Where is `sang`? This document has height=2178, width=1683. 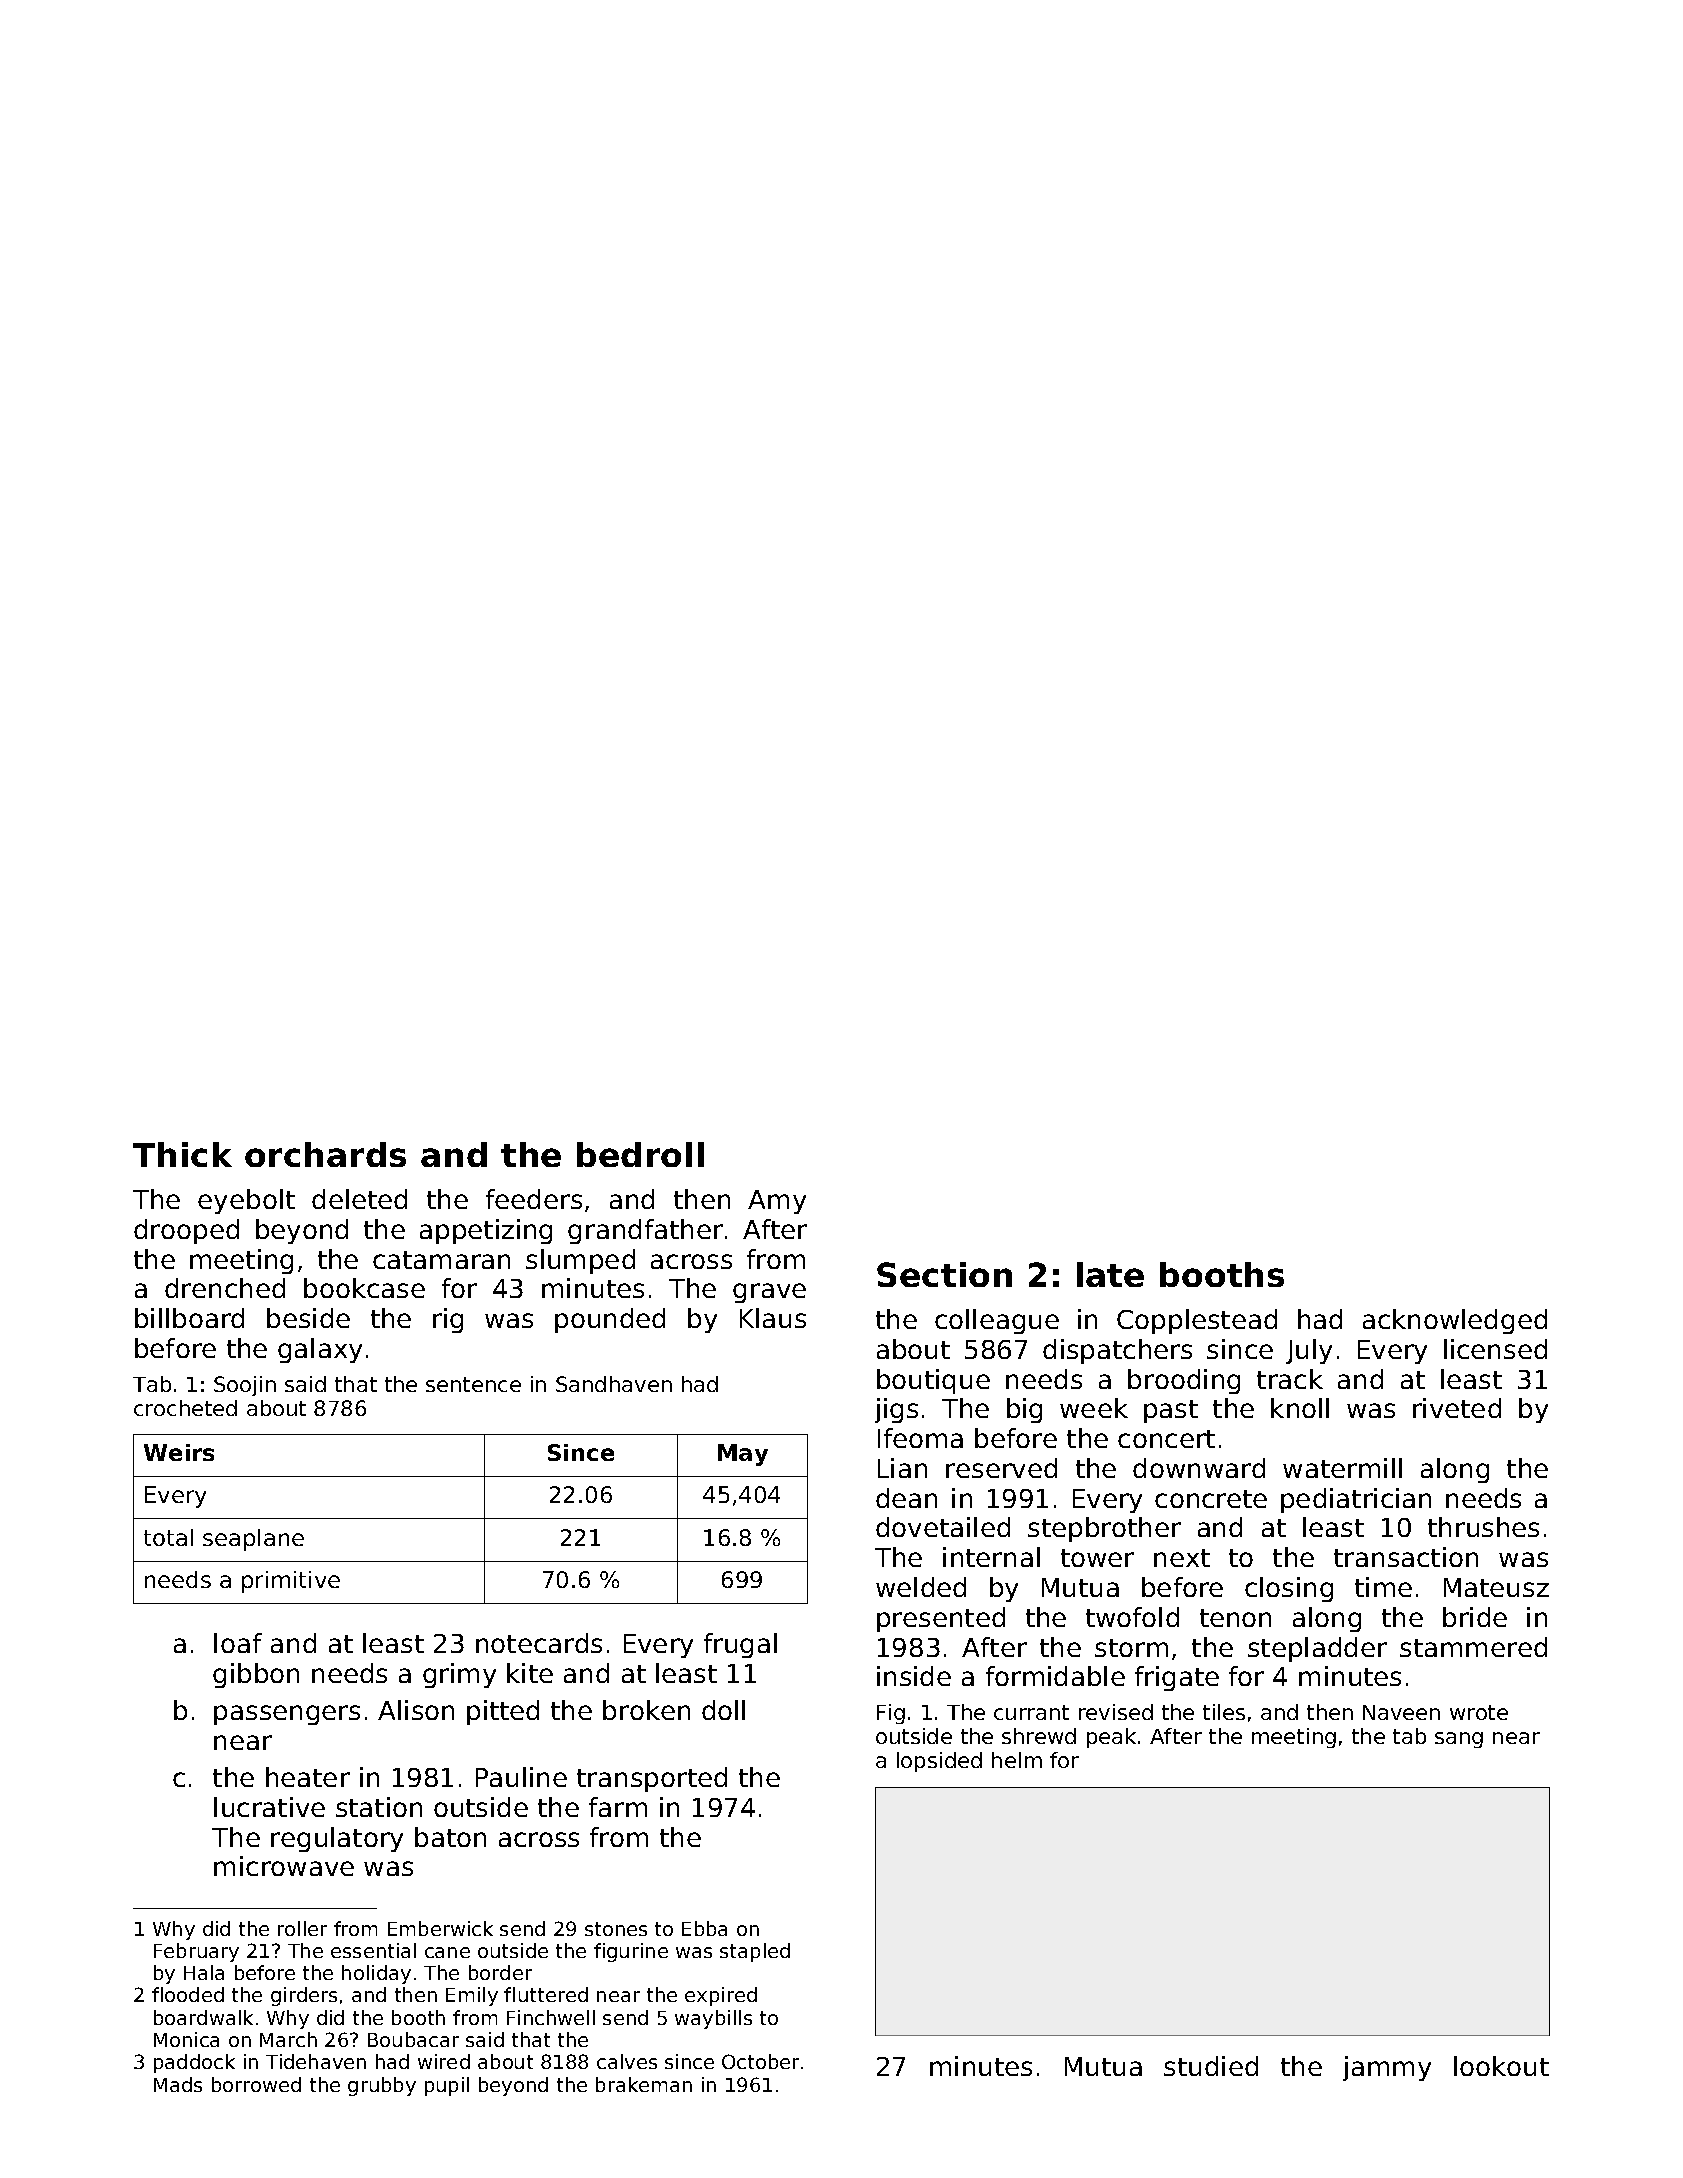 sang is located at coordinates (1459, 1740).
